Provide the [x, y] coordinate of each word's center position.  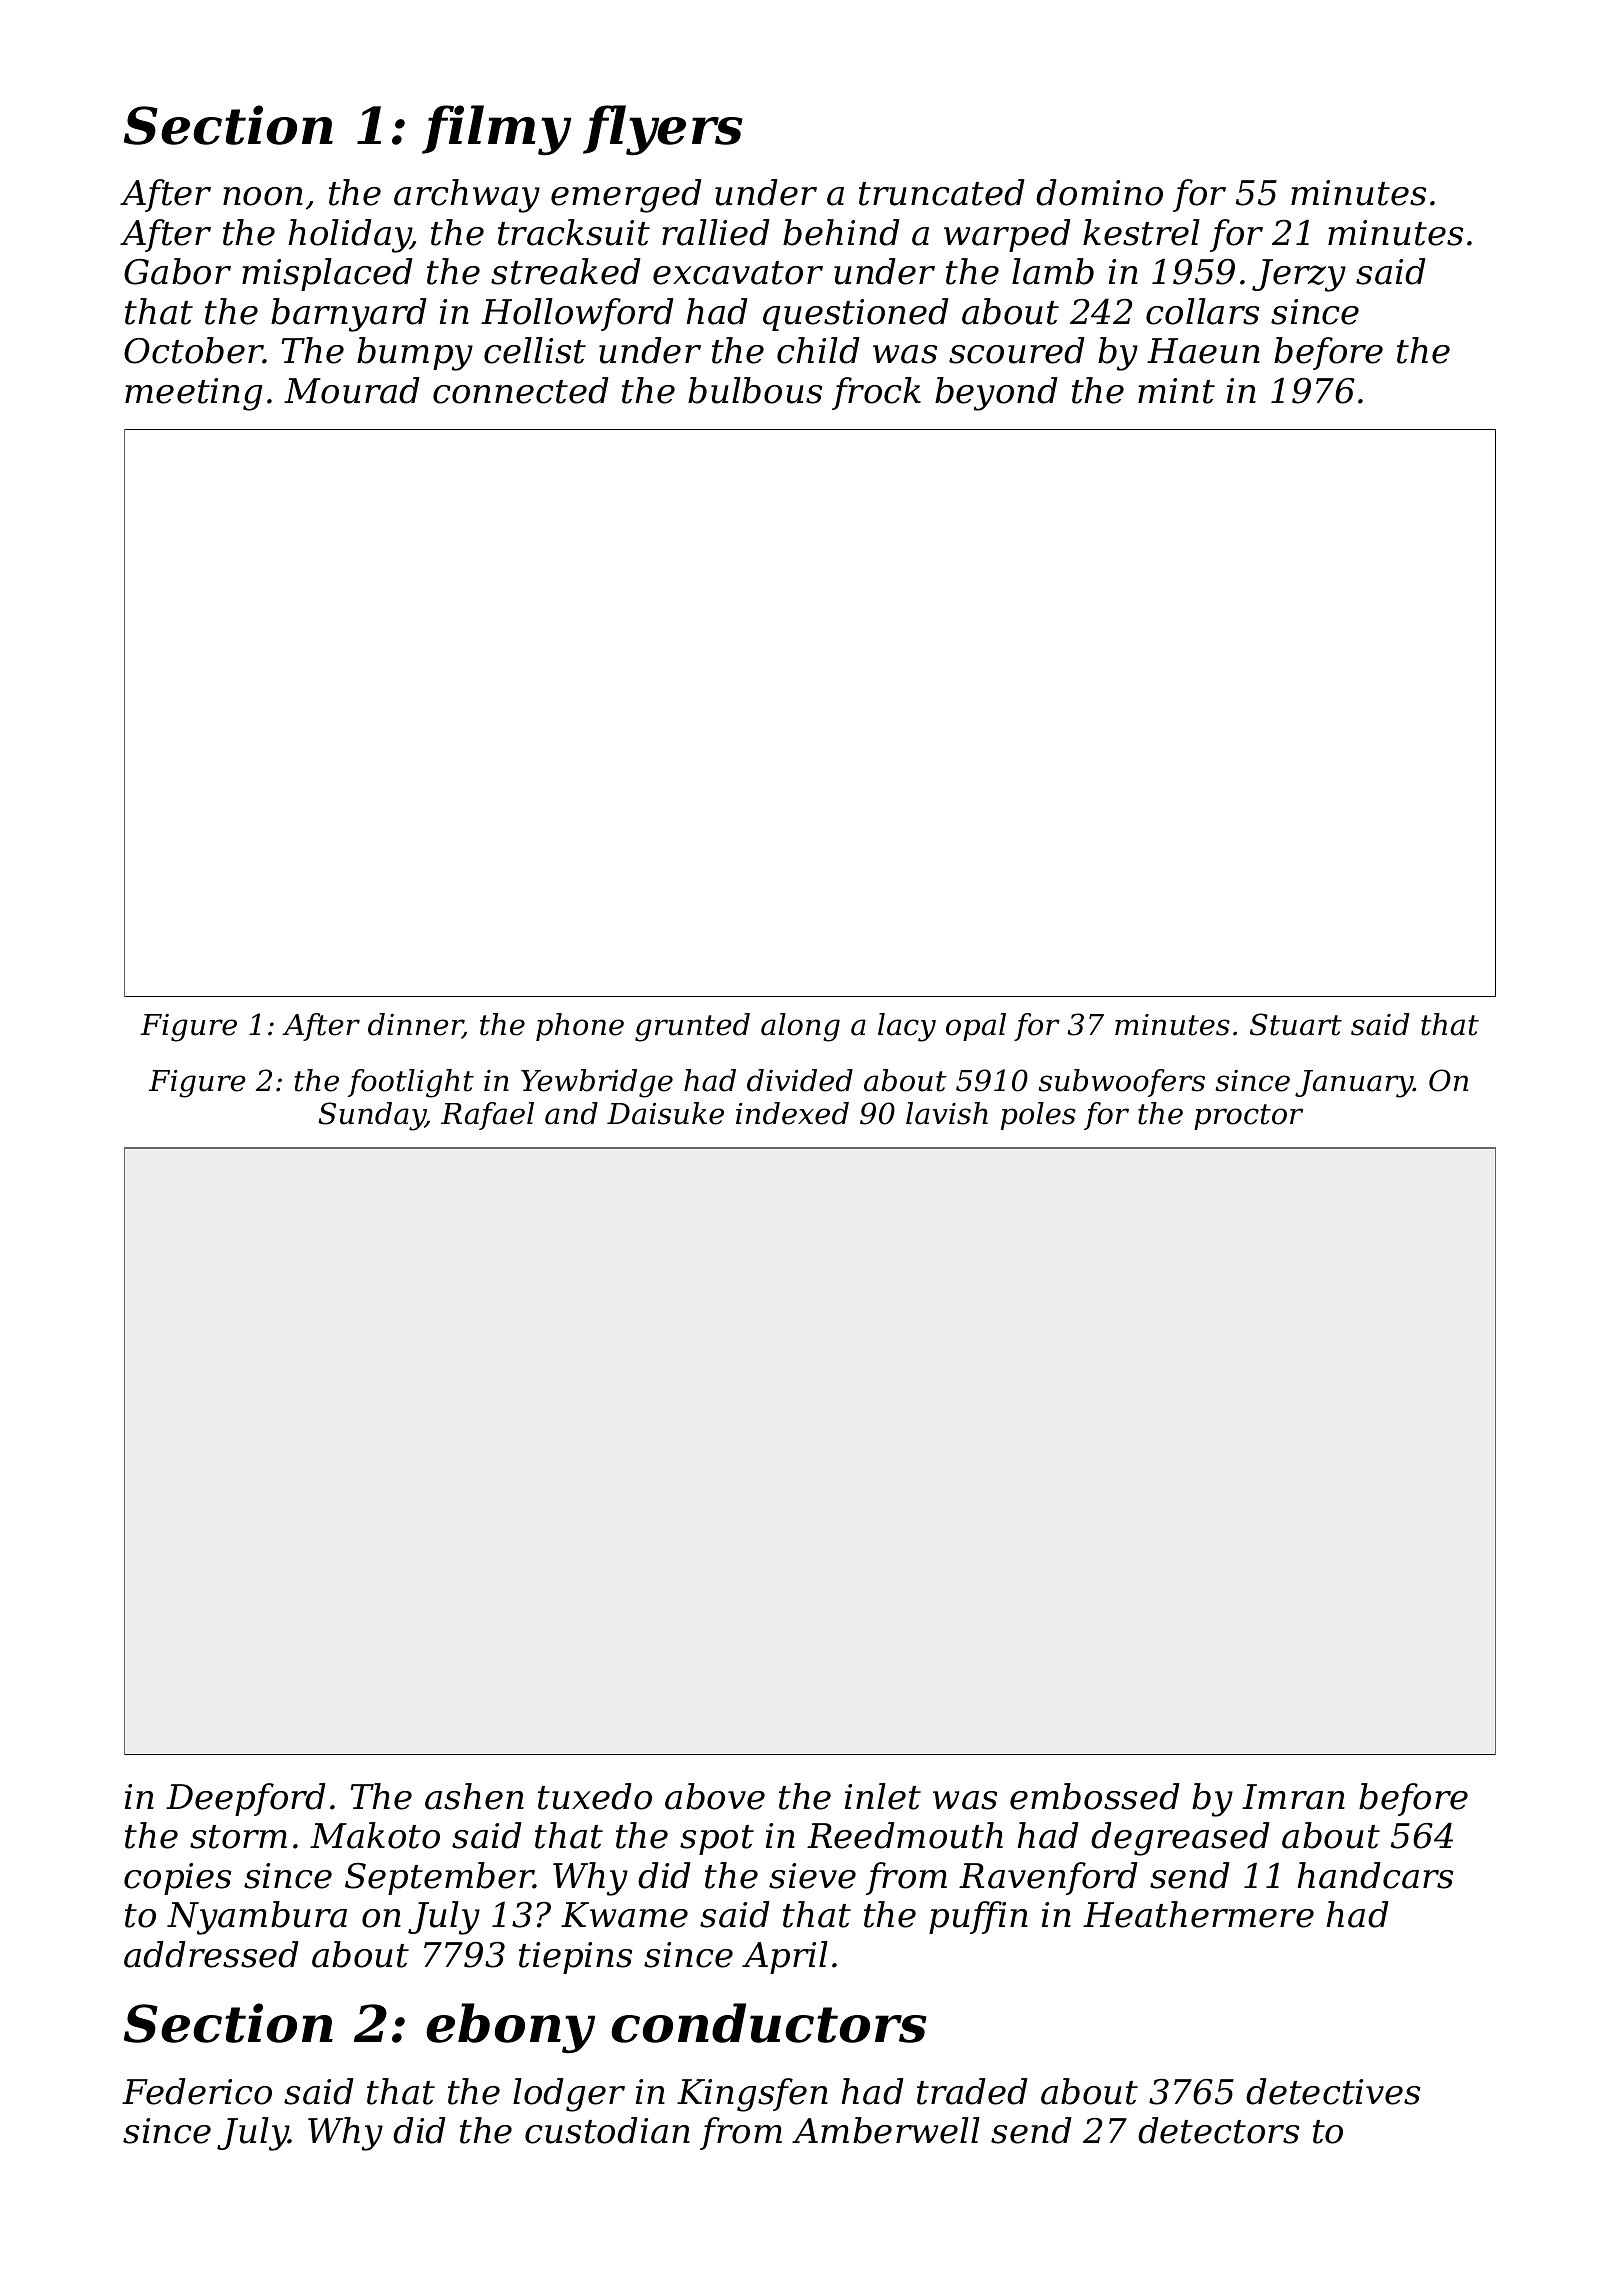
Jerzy [1299, 275]
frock [876, 393]
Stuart [1296, 1024]
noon [263, 196]
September [439, 1878]
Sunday [372, 1116]
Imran [1293, 1797]
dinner [415, 1025]
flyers [663, 130]
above [715, 1796]
